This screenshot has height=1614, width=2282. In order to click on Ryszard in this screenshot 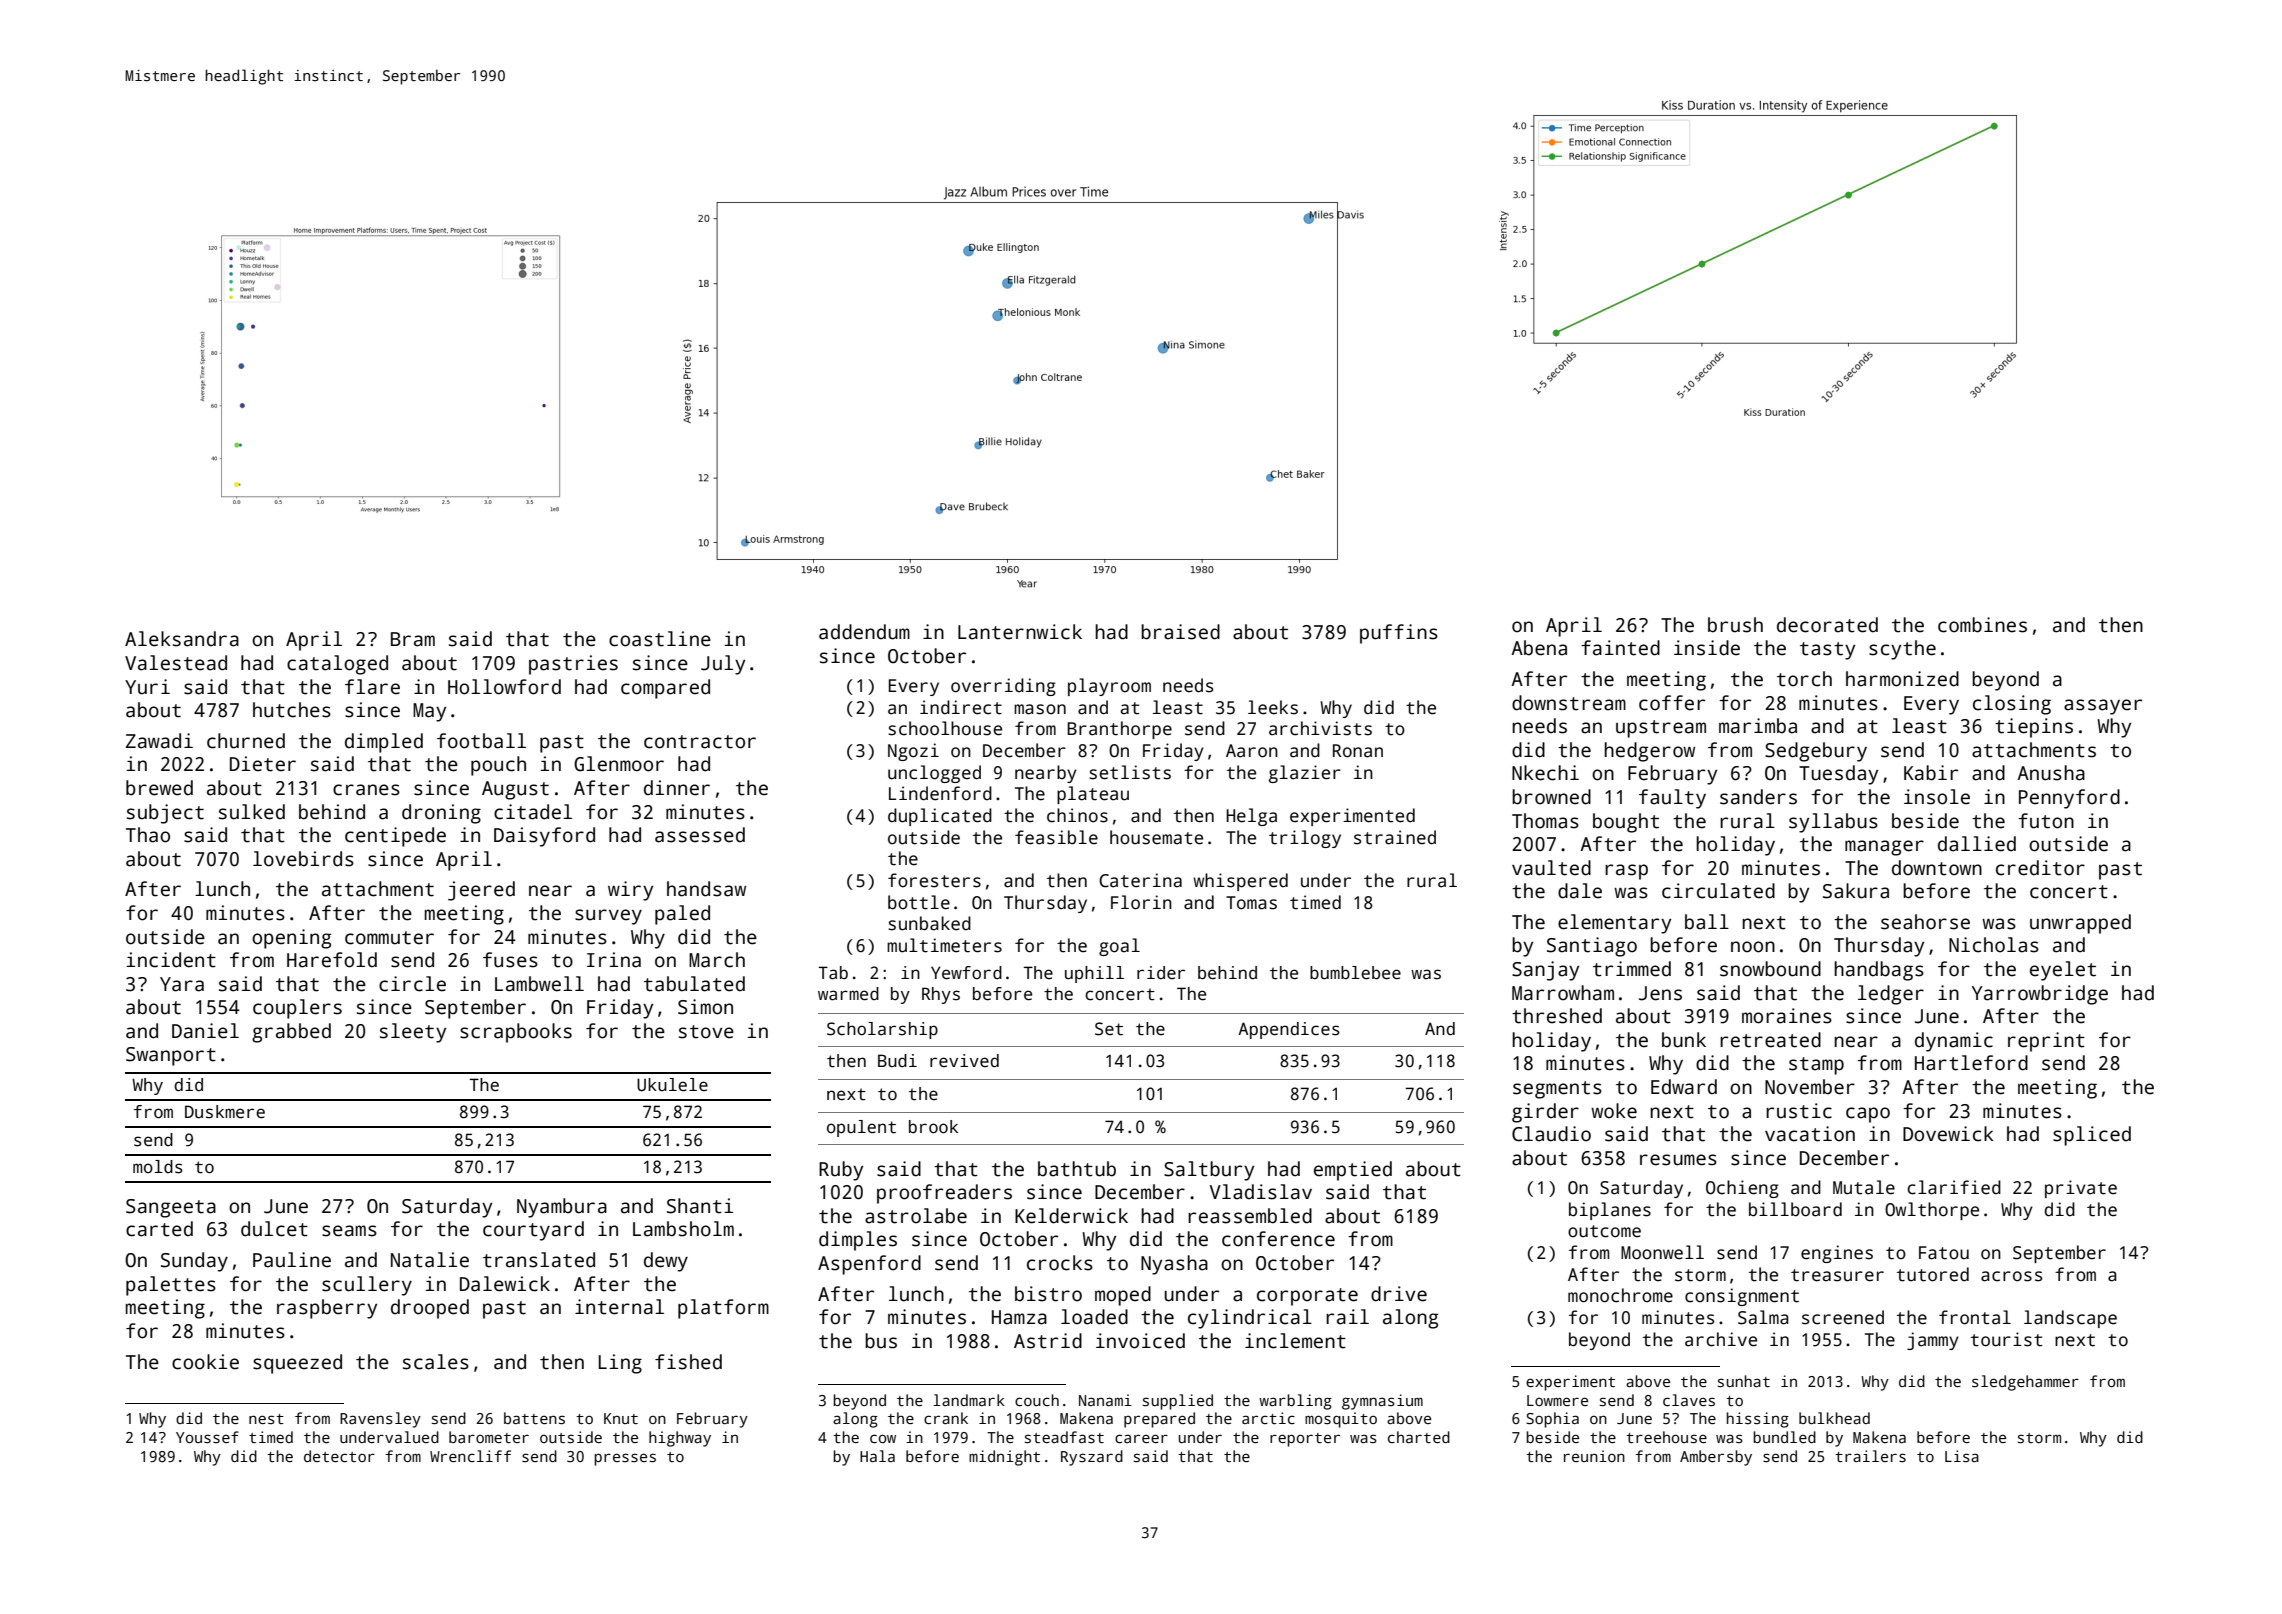, I will do `click(1092, 1458)`.
